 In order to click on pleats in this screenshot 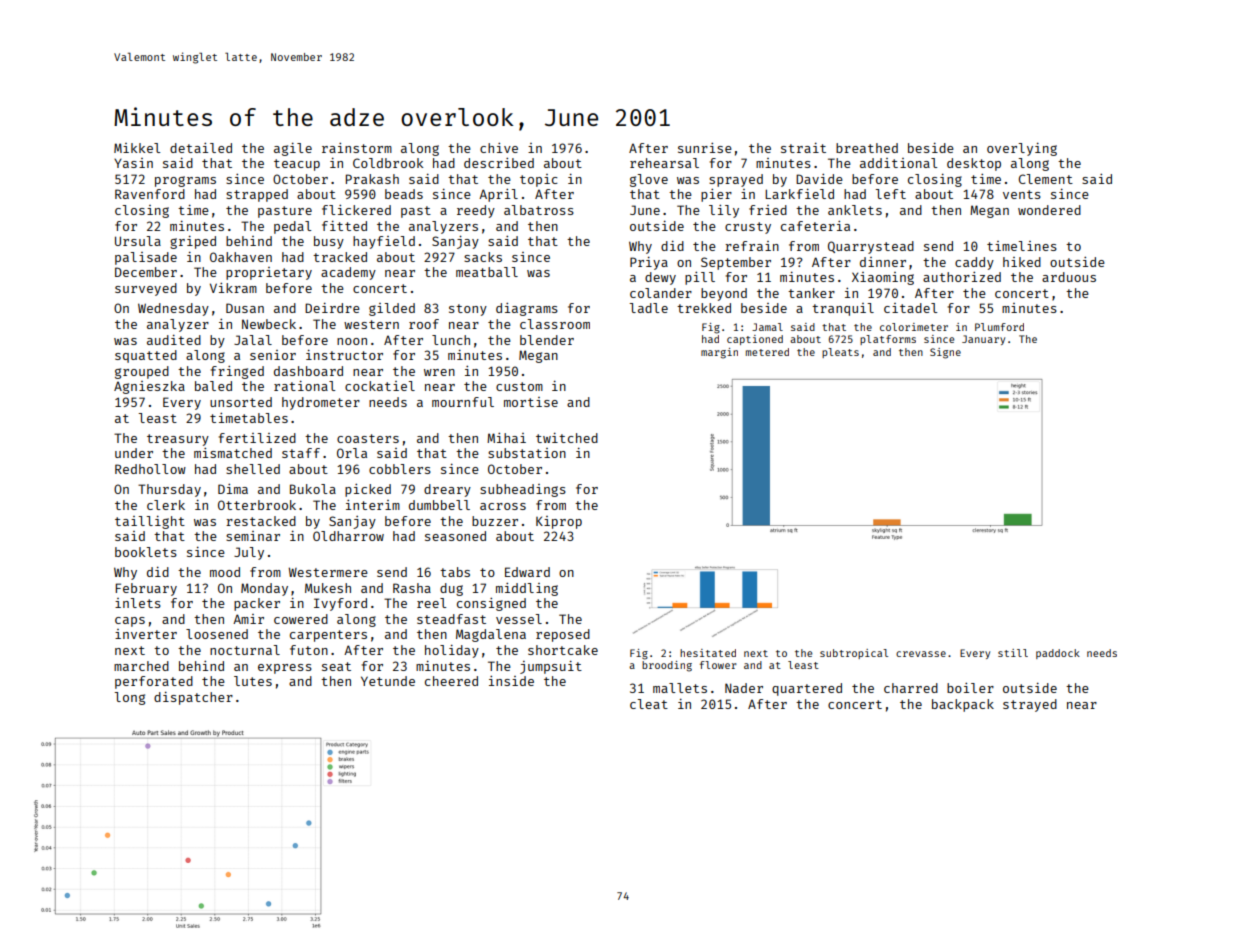, I will do `click(840, 353)`.
